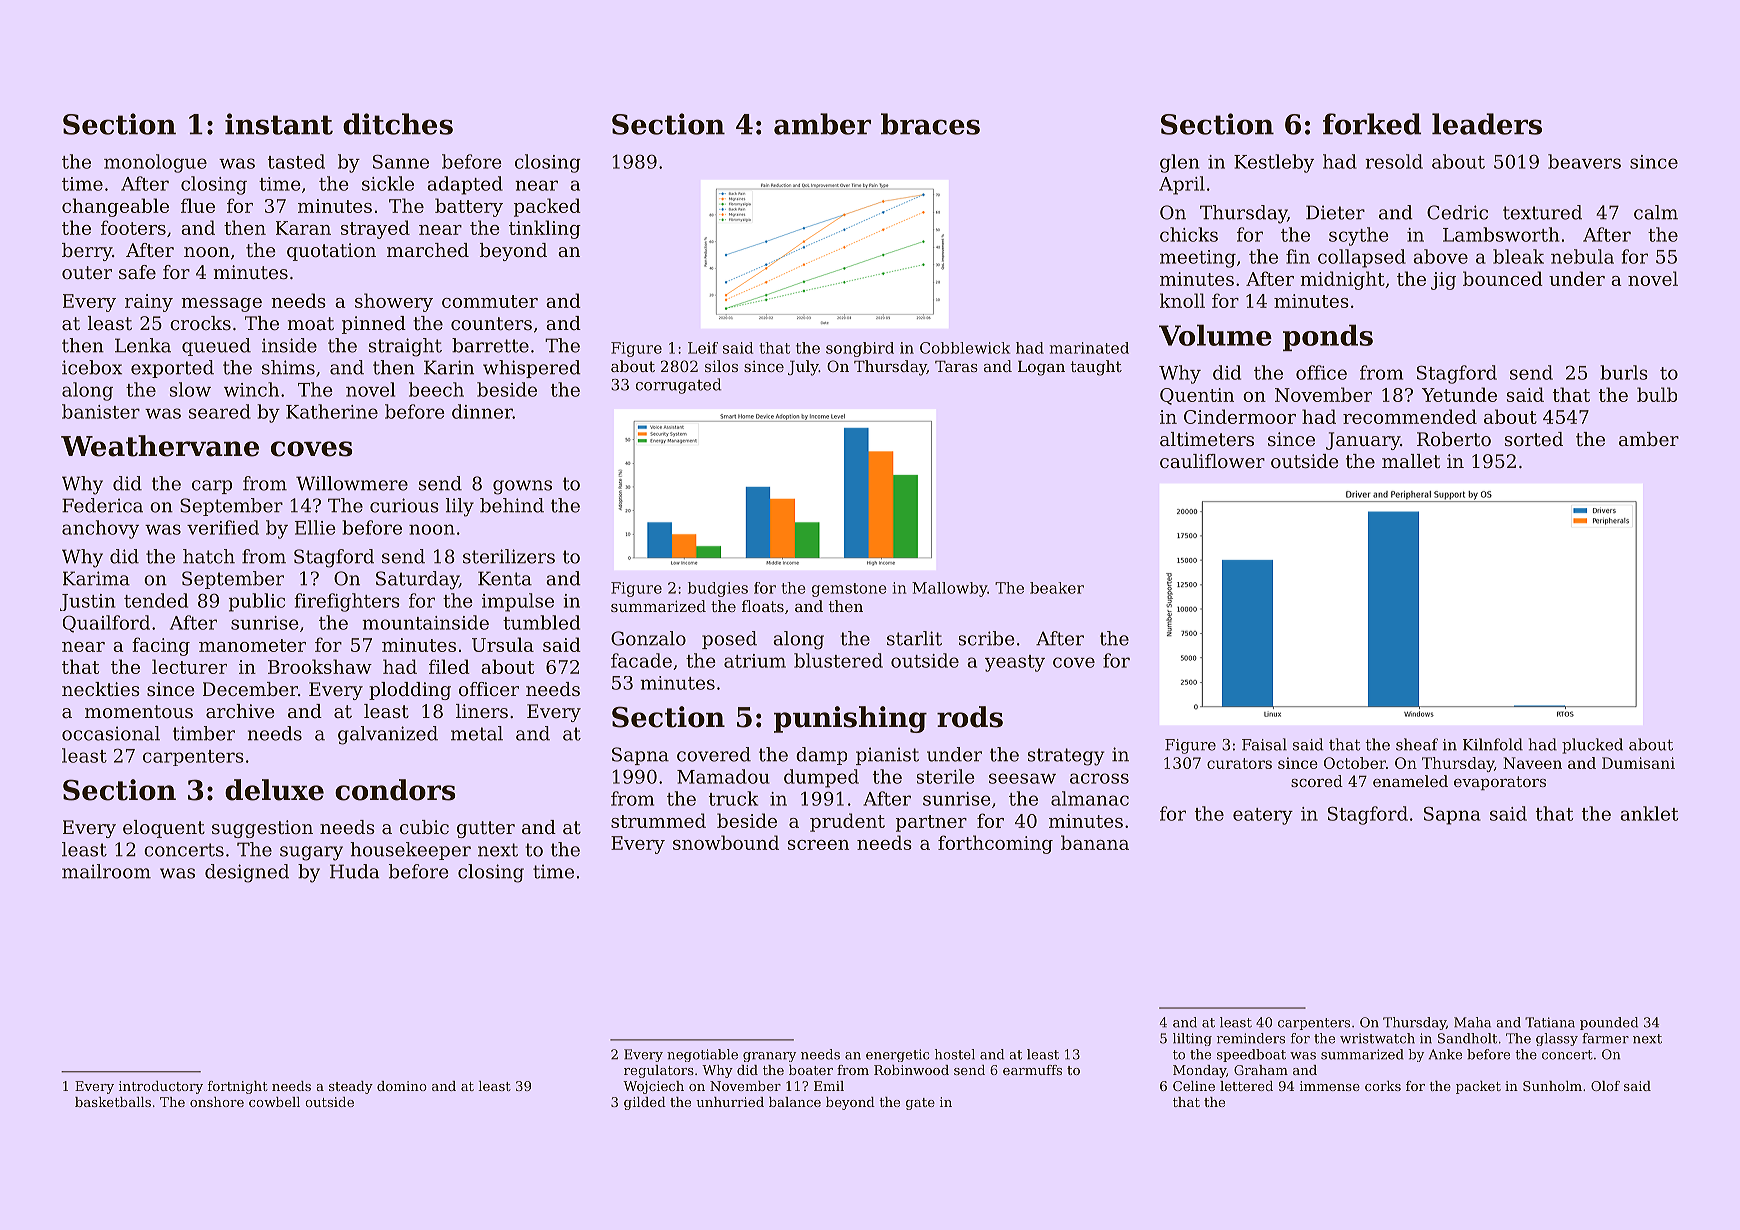 The width and height of the document is (1740, 1230). Describe the element at coordinates (1605, 1038) in the document. I see `farmer` at that location.
